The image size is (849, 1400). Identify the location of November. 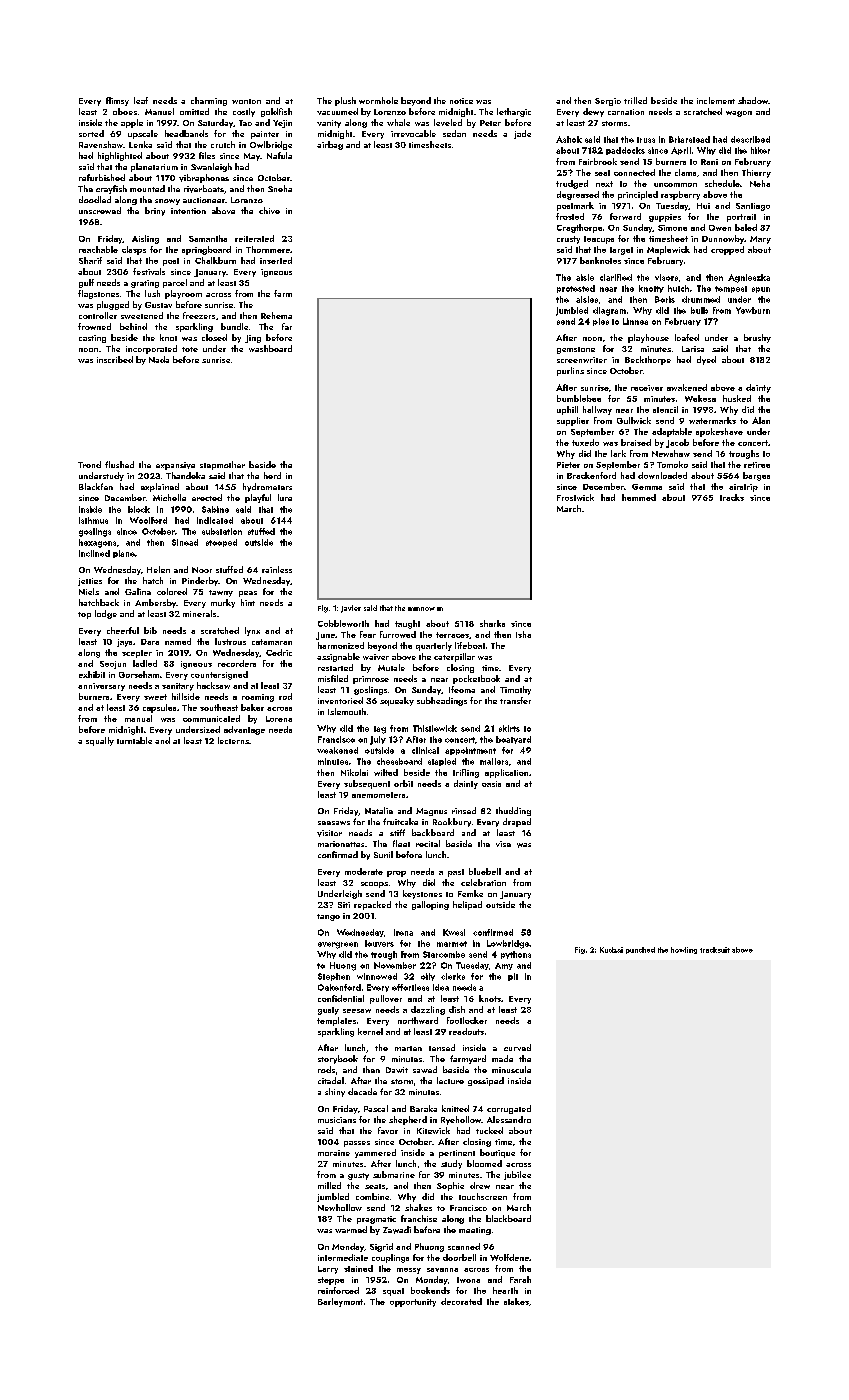
(395, 965).
